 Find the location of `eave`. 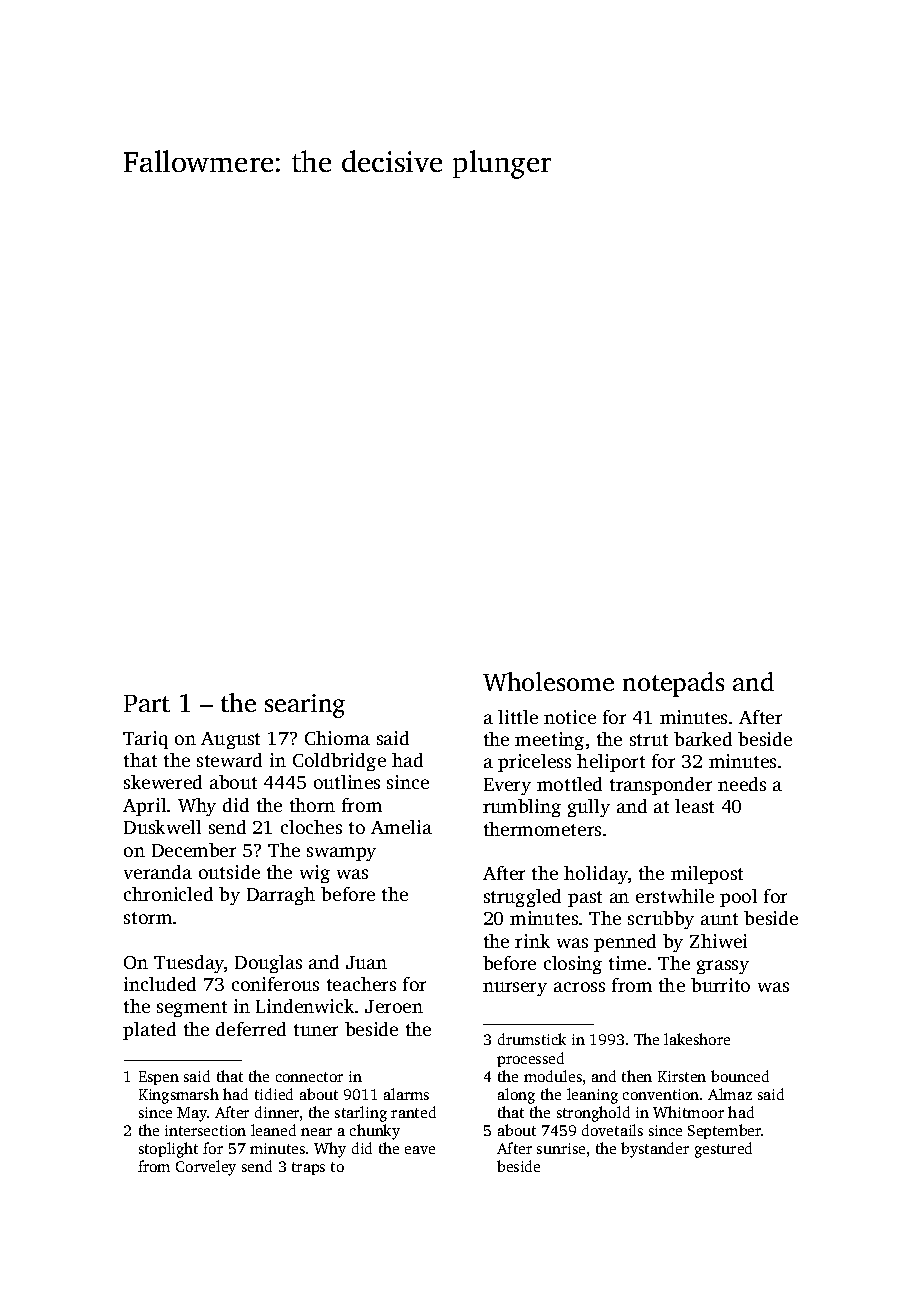

eave is located at coordinates (420, 1150).
